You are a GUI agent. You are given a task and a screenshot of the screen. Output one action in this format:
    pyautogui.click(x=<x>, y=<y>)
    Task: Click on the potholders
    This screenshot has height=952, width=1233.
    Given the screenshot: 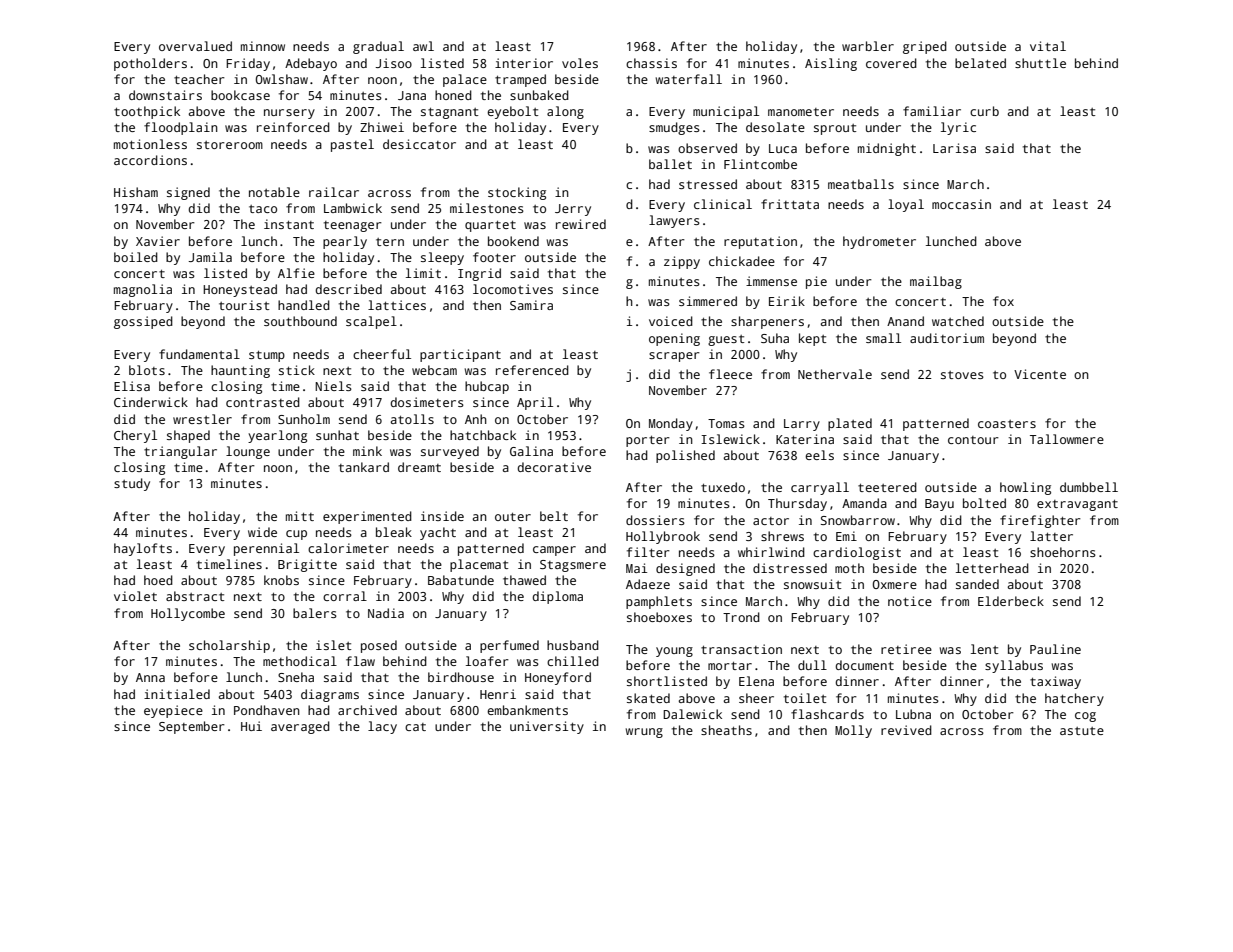 What is the action you would take?
    pyautogui.click(x=150, y=64)
